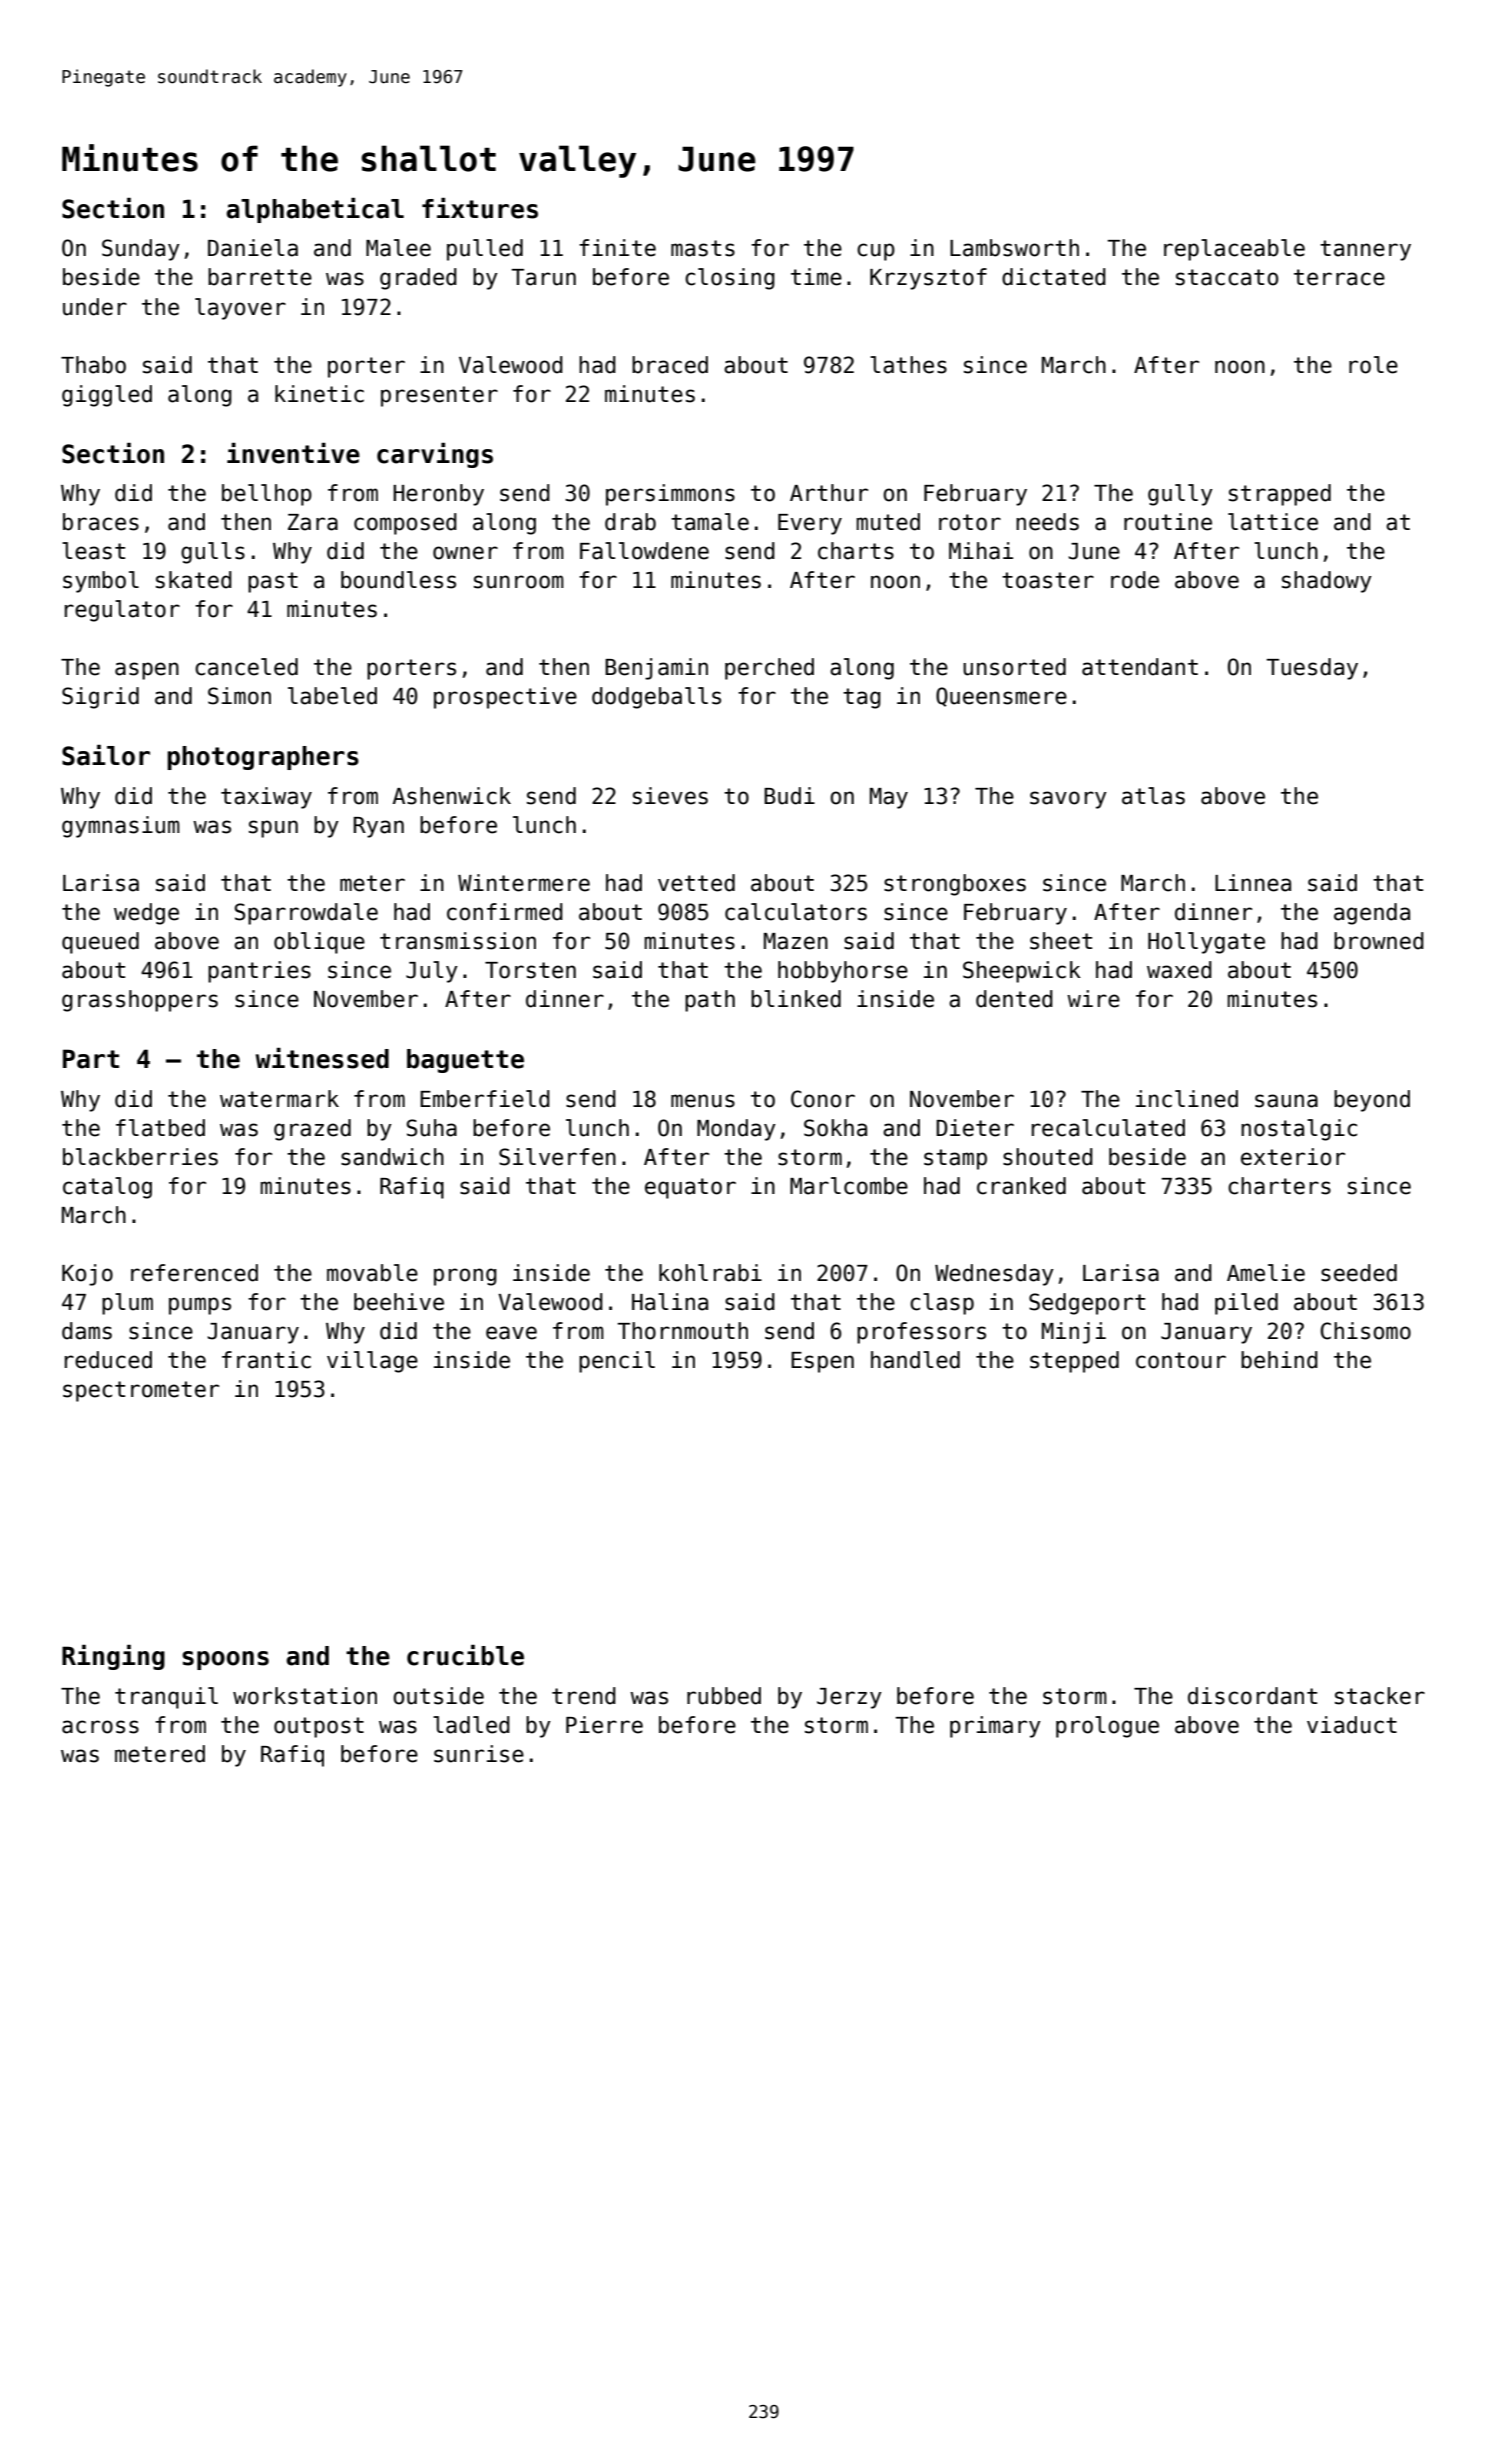  What do you see at coordinates (1048, 580) in the document?
I see `toaster` at bounding box center [1048, 580].
